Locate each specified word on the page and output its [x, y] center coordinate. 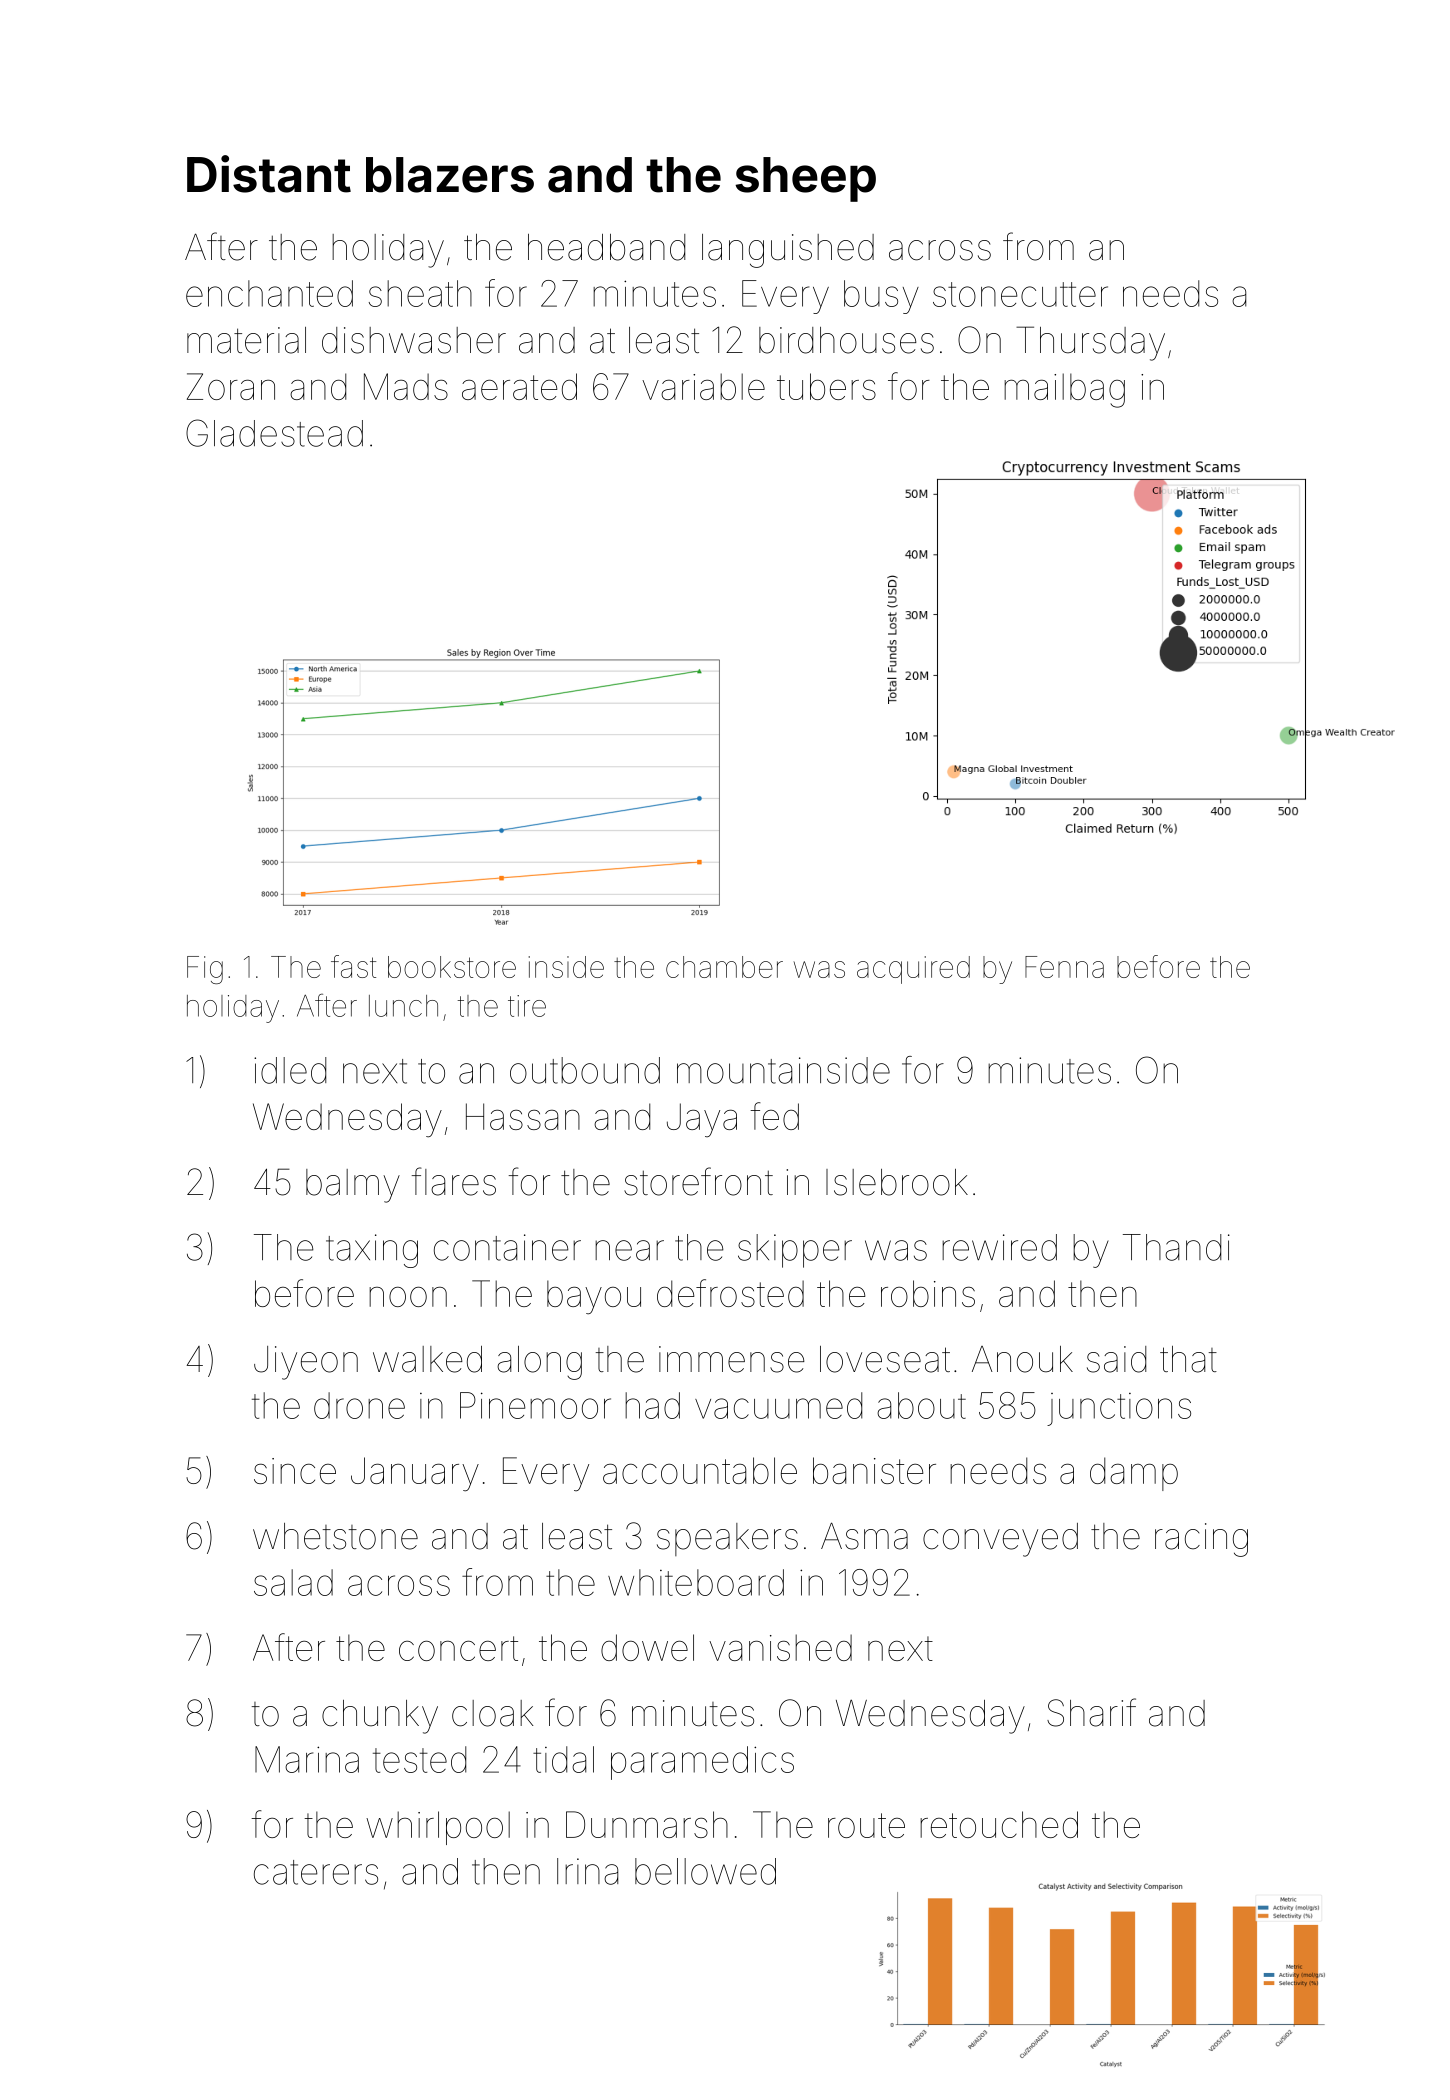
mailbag [1064, 390]
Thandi [1176, 1247]
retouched [999, 1824]
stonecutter [1020, 294]
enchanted [269, 293]
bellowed [705, 1871]
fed [774, 1116]
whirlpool [438, 1828]
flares [454, 1181]
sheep [805, 179]
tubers [826, 386]
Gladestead [274, 433]
